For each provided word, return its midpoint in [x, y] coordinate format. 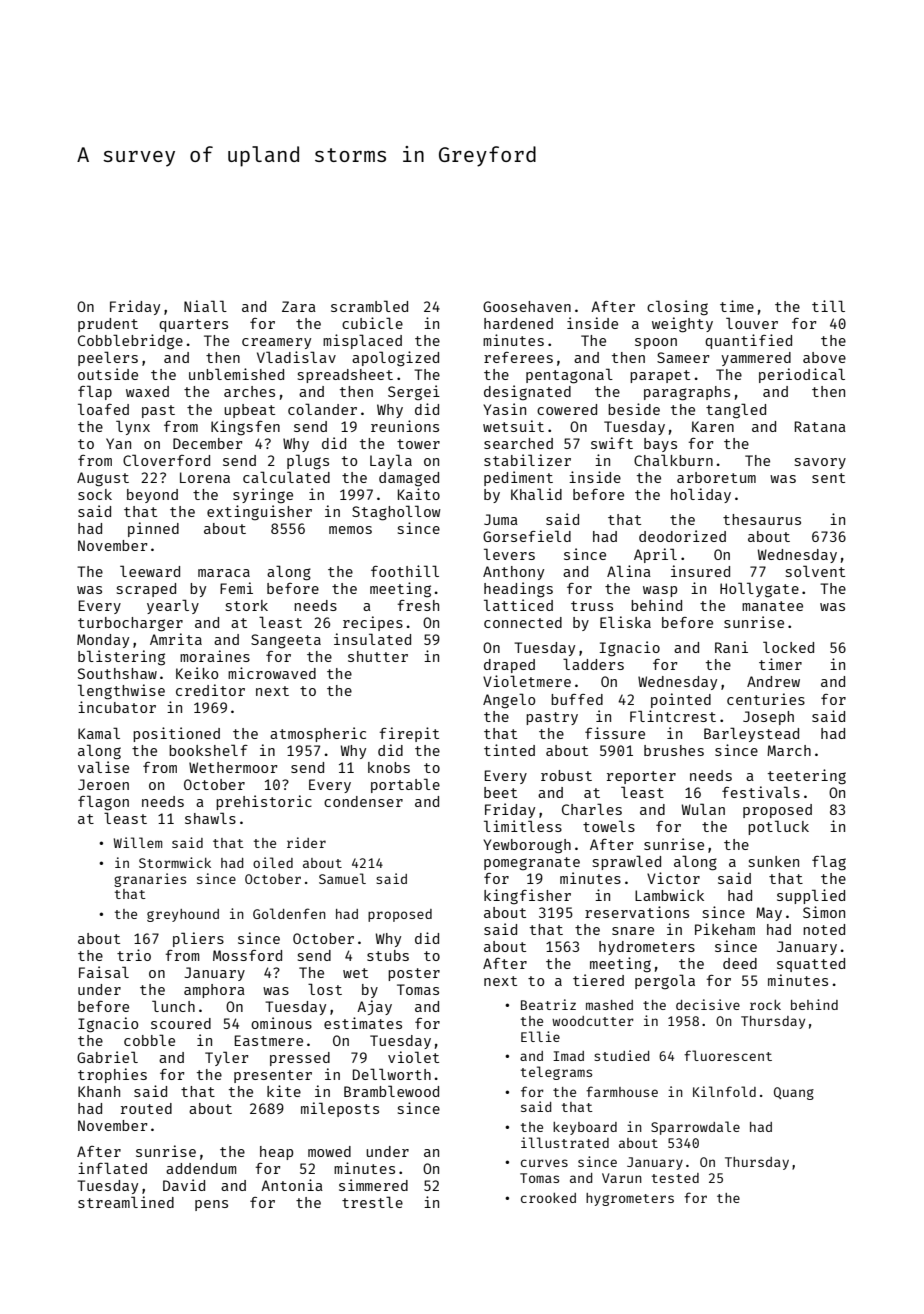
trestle [372, 1202]
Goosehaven [527, 306]
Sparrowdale [695, 1128]
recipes [373, 623]
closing [677, 308]
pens [211, 1205]
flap [95, 392]
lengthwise [121, 692]
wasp [660, 591]
